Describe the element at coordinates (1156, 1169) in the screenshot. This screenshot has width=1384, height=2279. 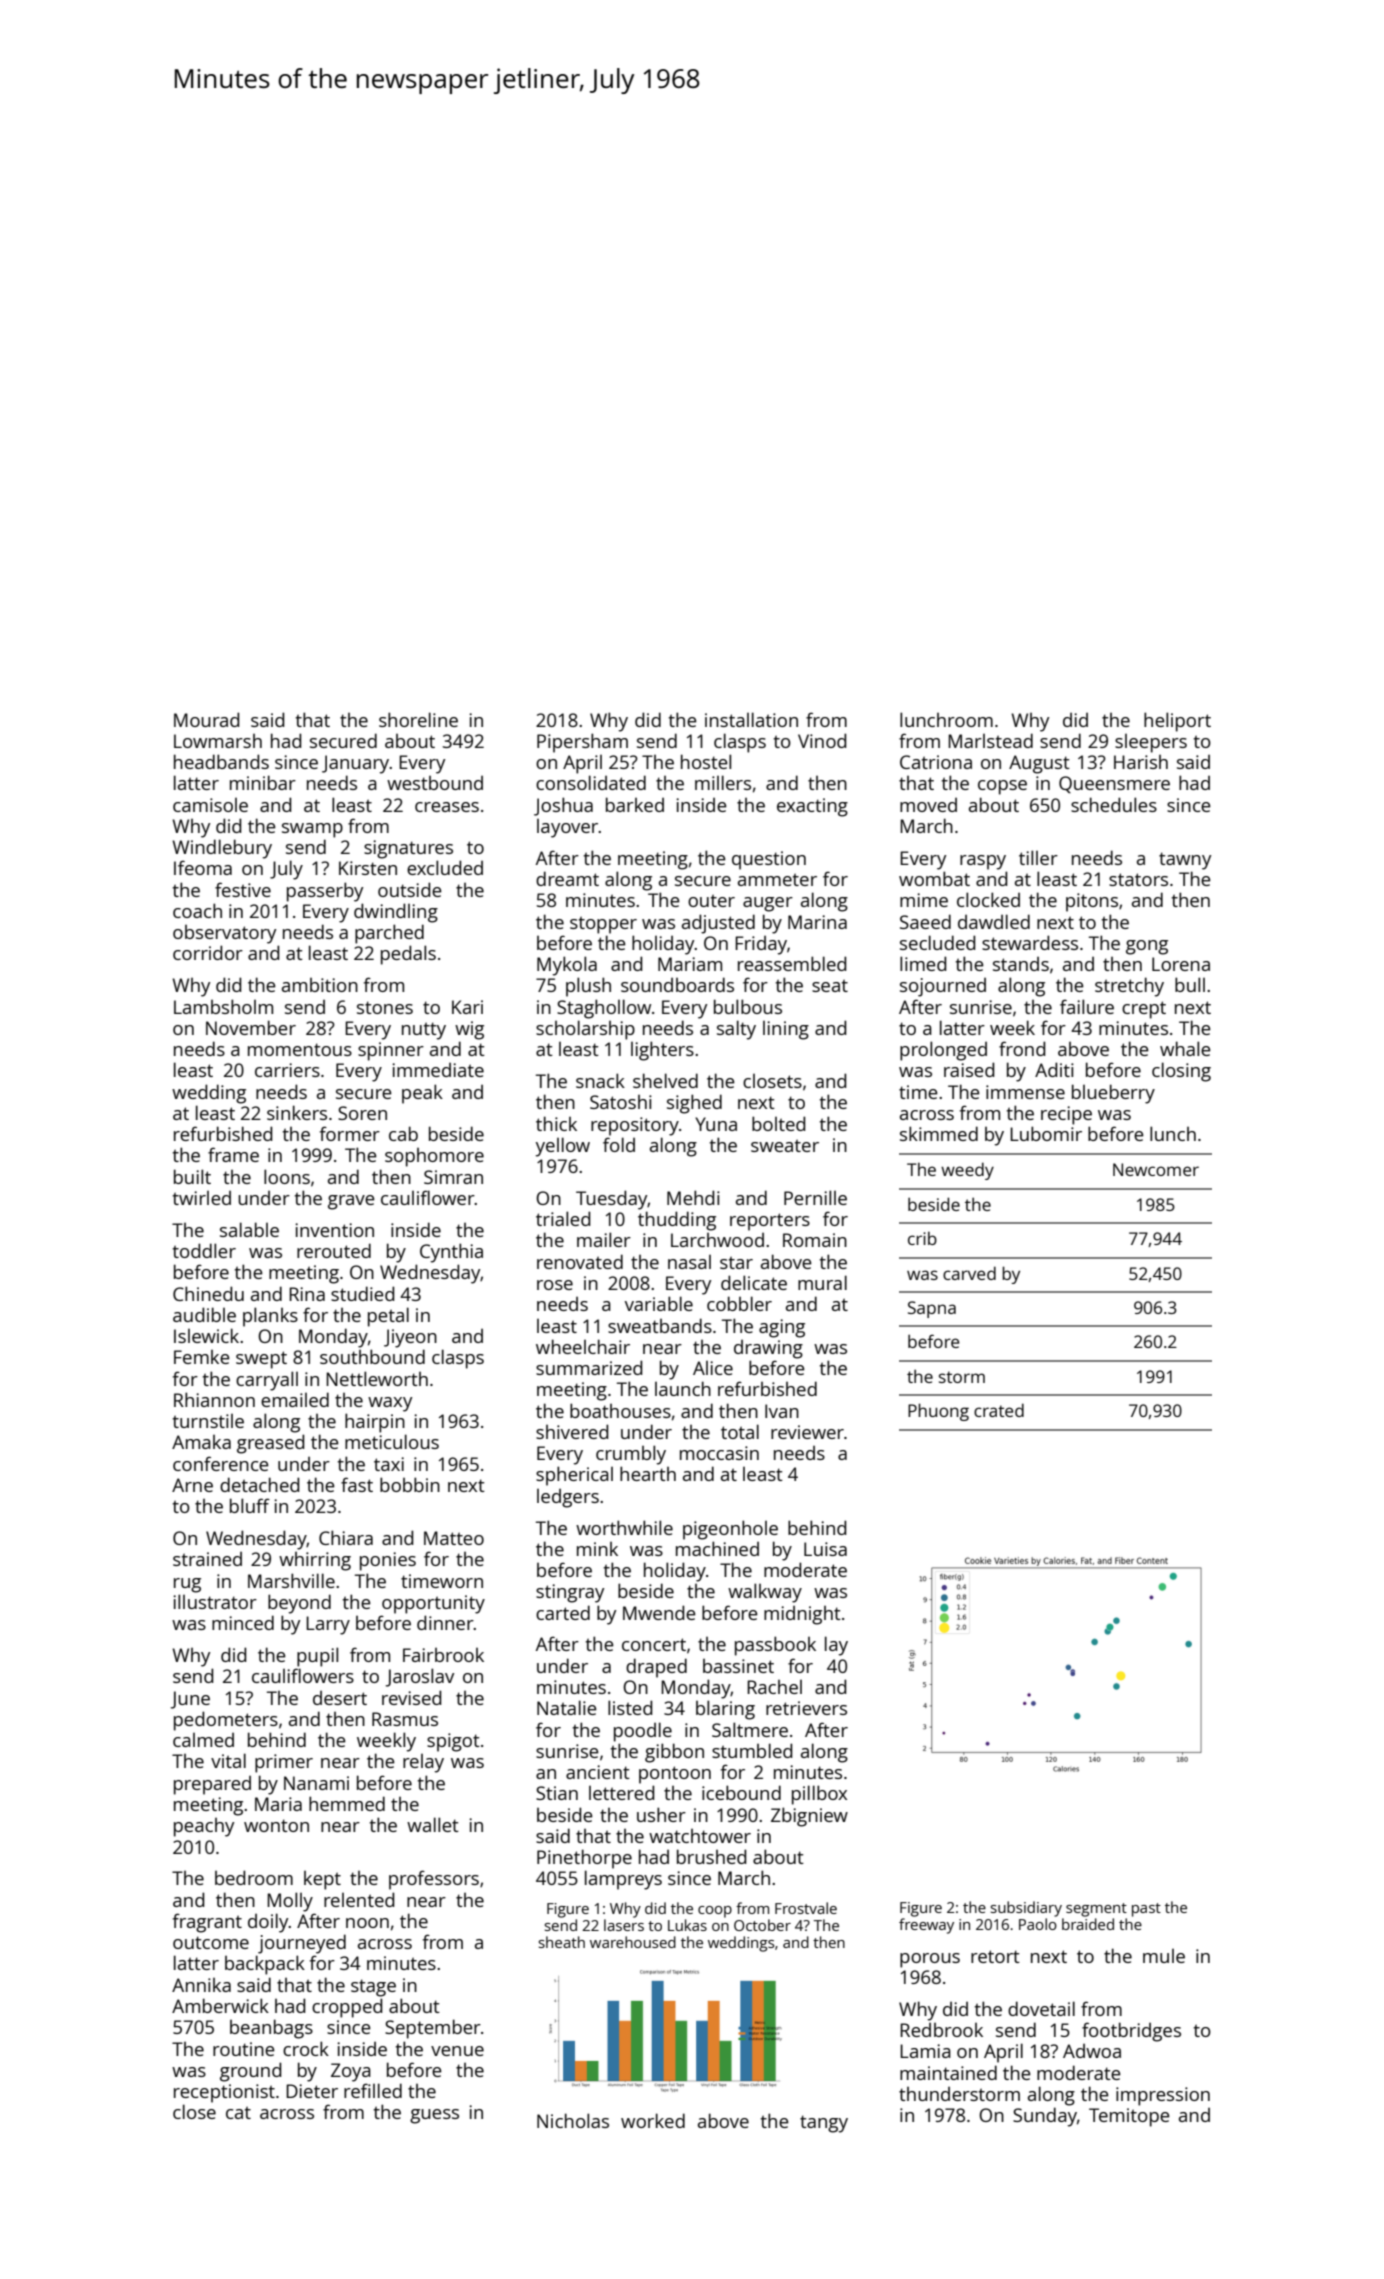
I see `Newcomer` at that location.
